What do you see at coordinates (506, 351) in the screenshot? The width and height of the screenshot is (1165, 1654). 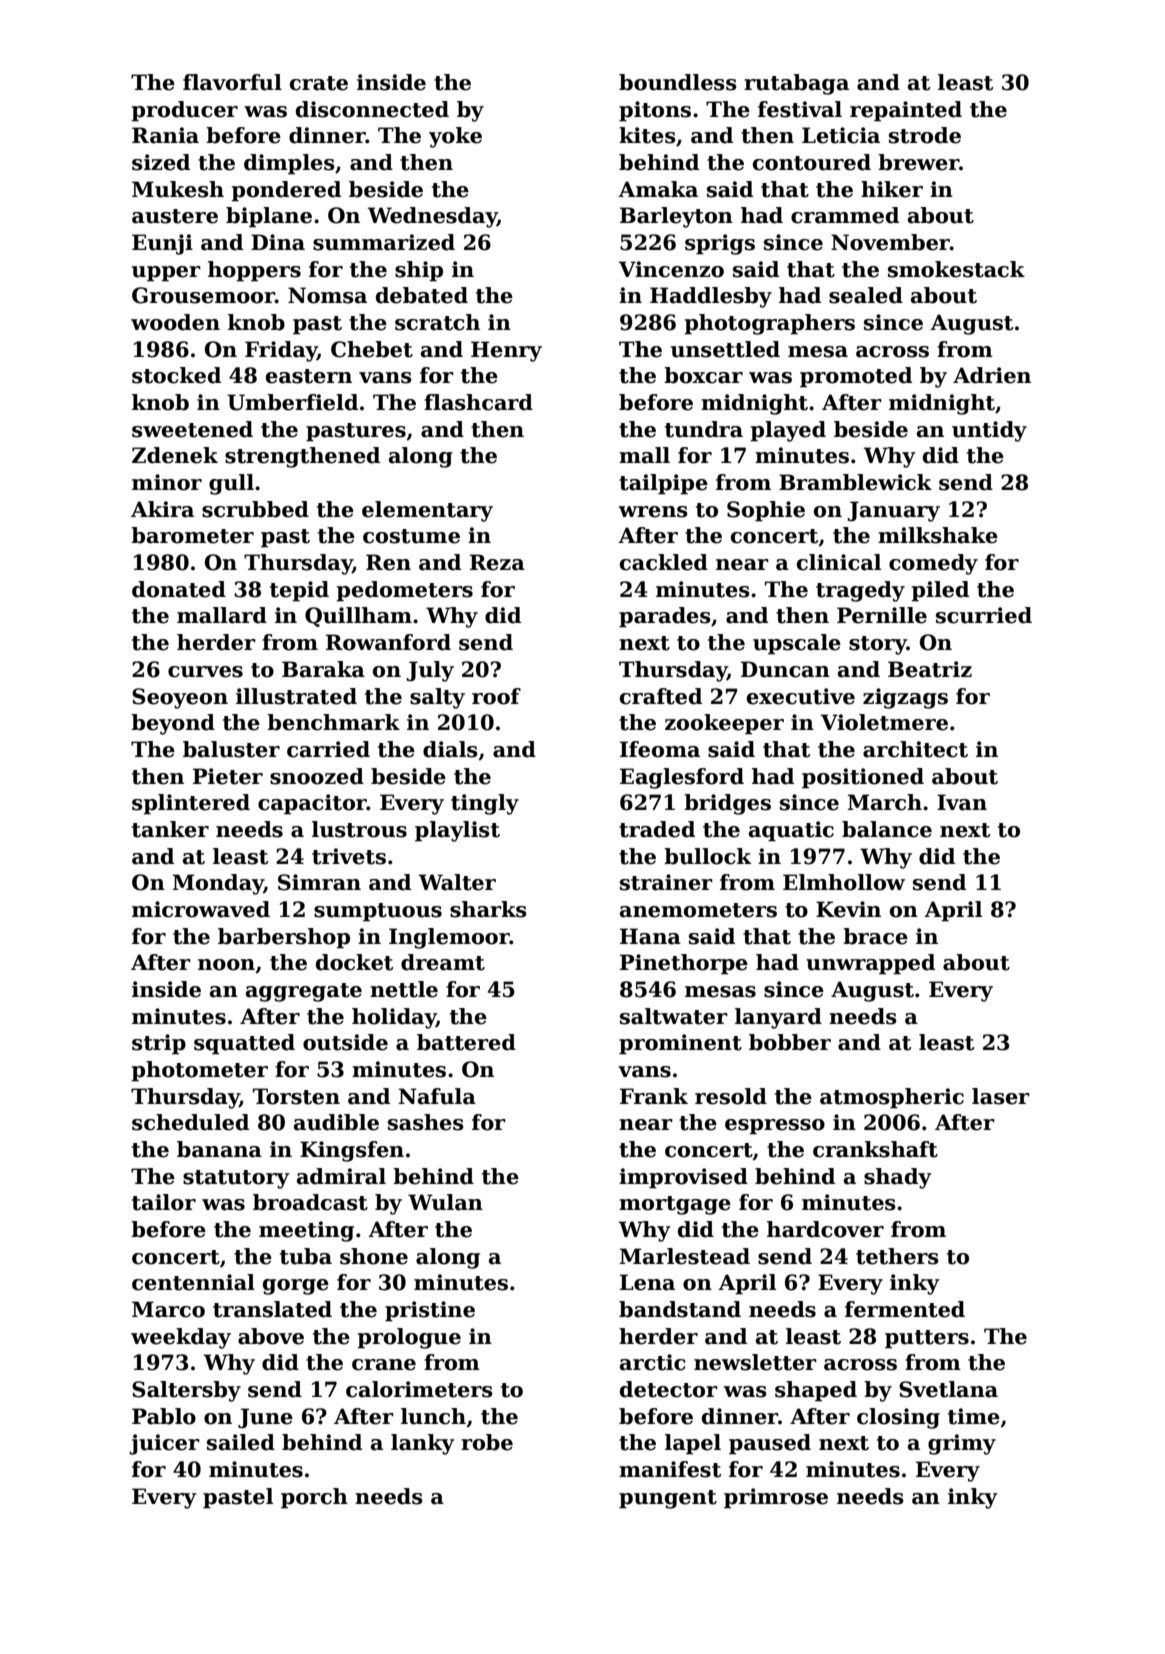 I see `Henry` at bounding box center [506, 351].
